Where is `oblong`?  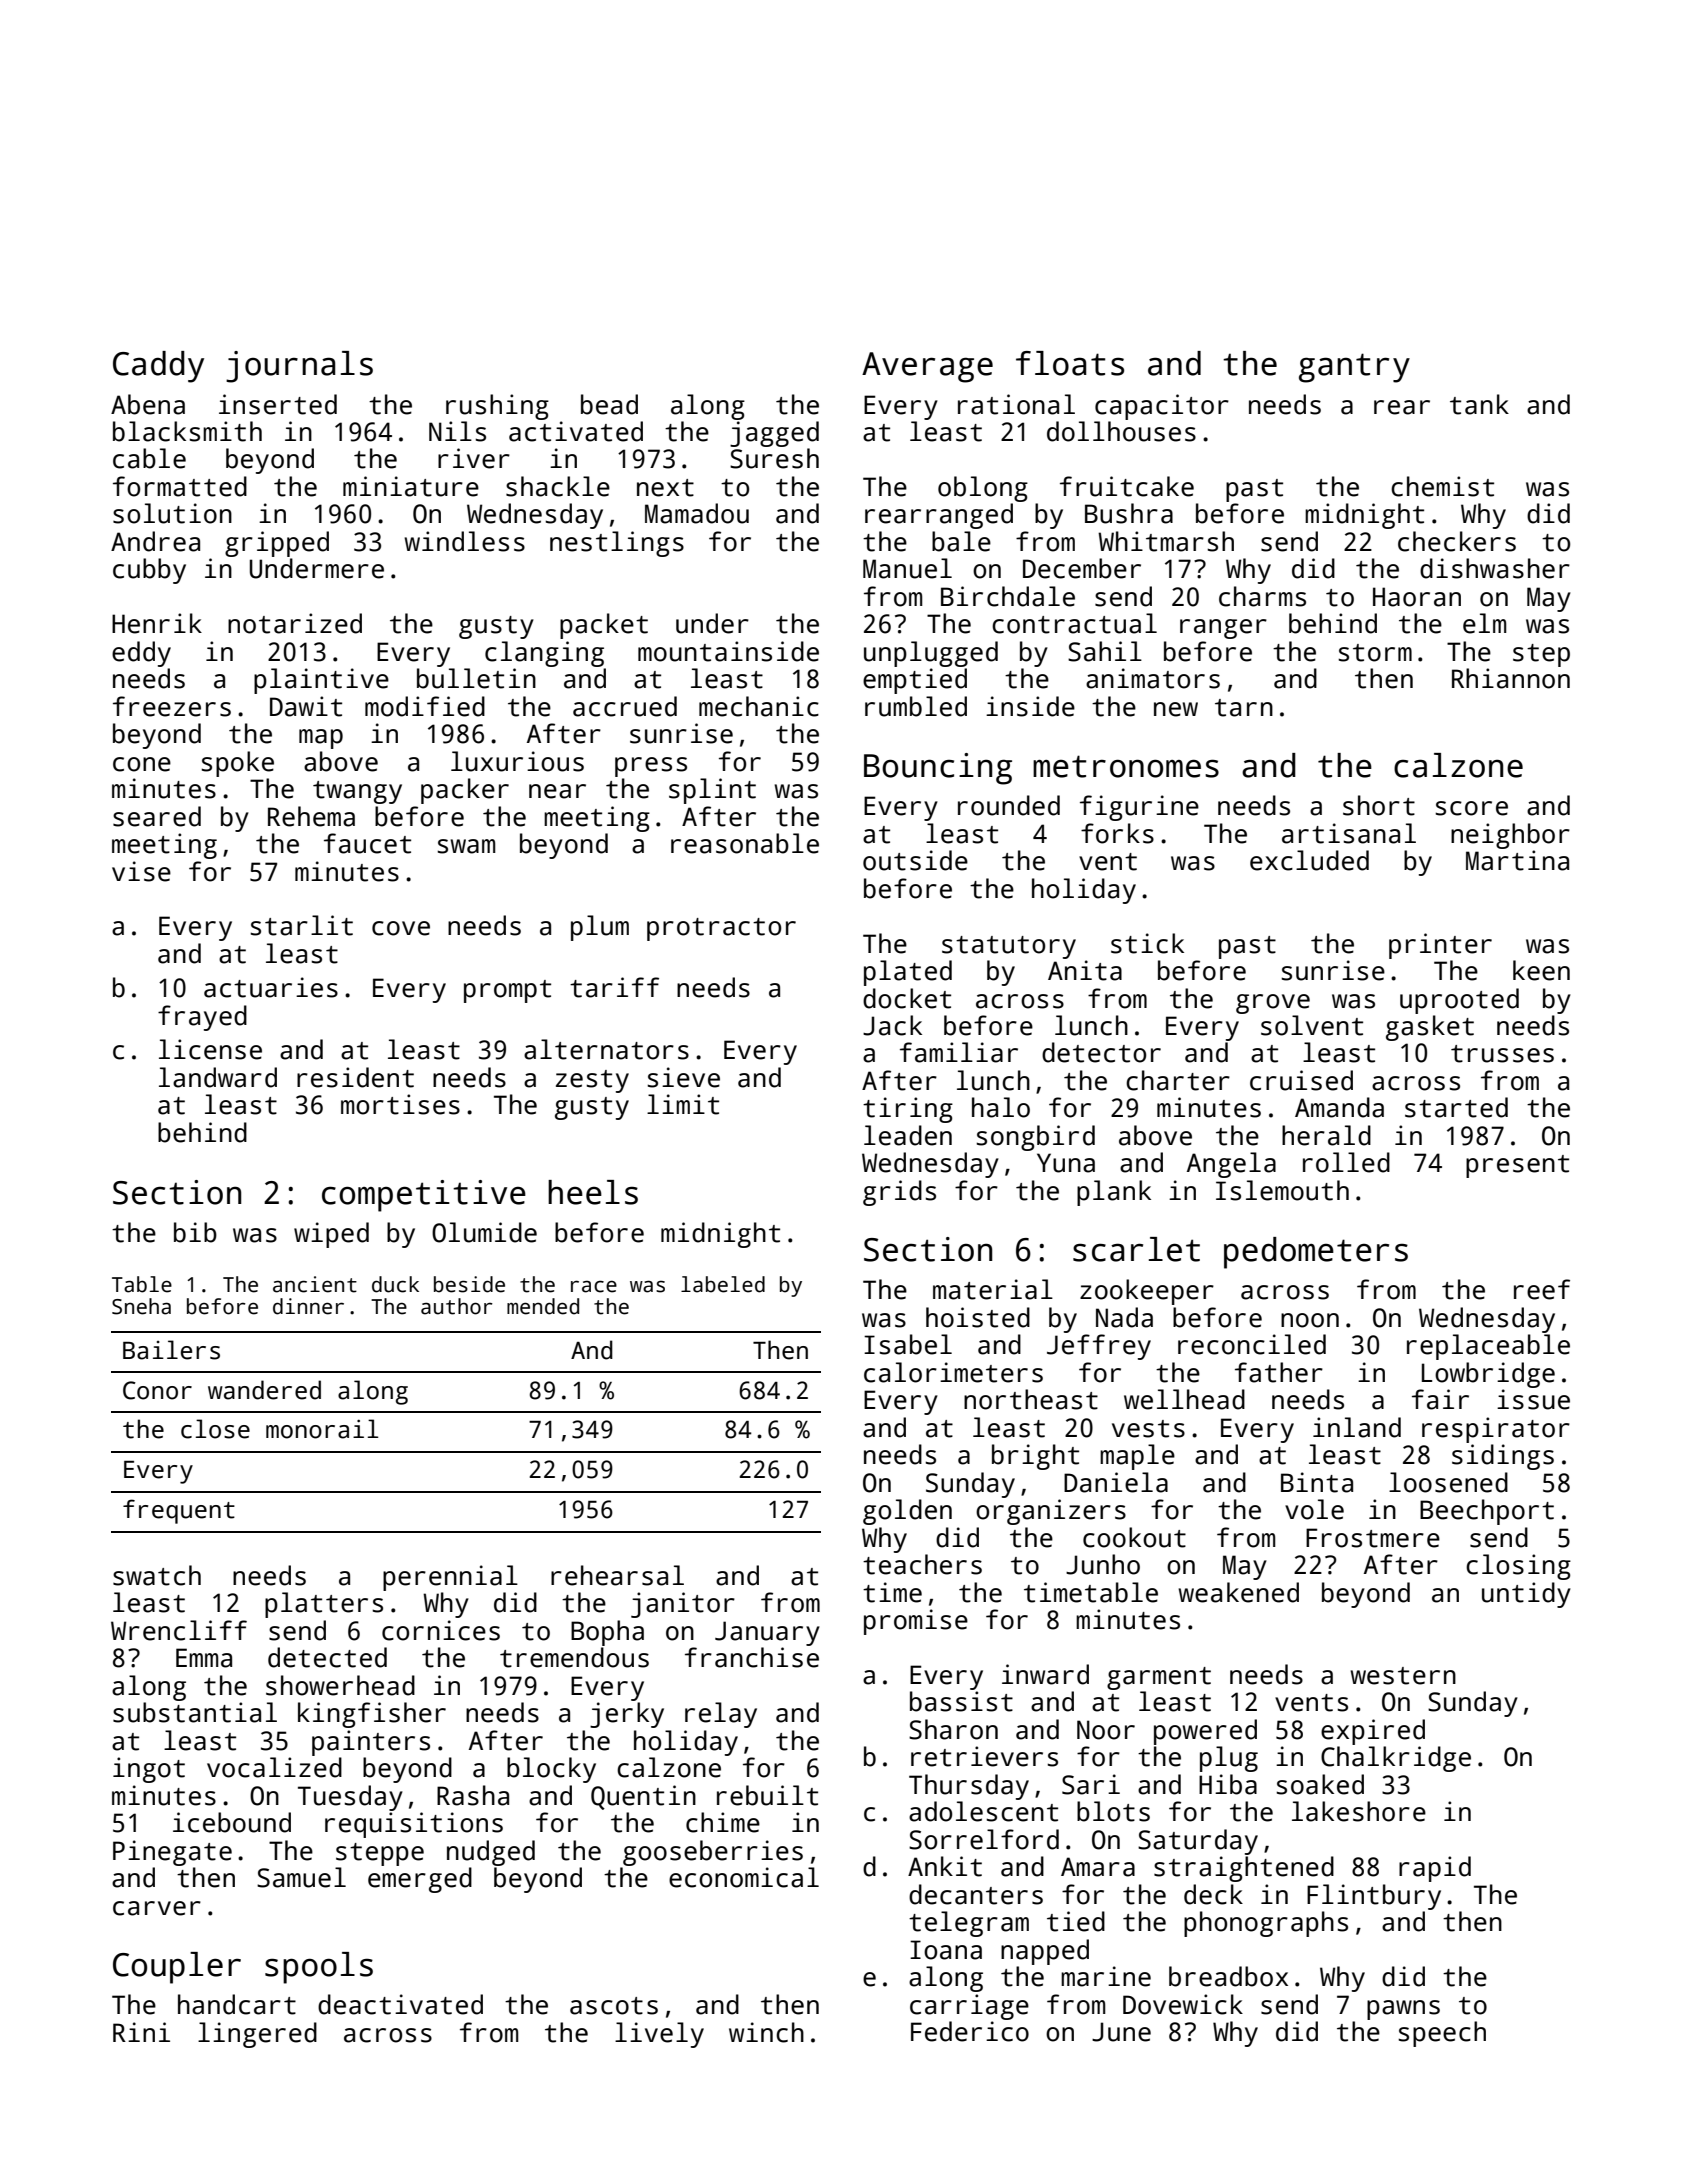 oblong is located at coordinates (983, 489).
